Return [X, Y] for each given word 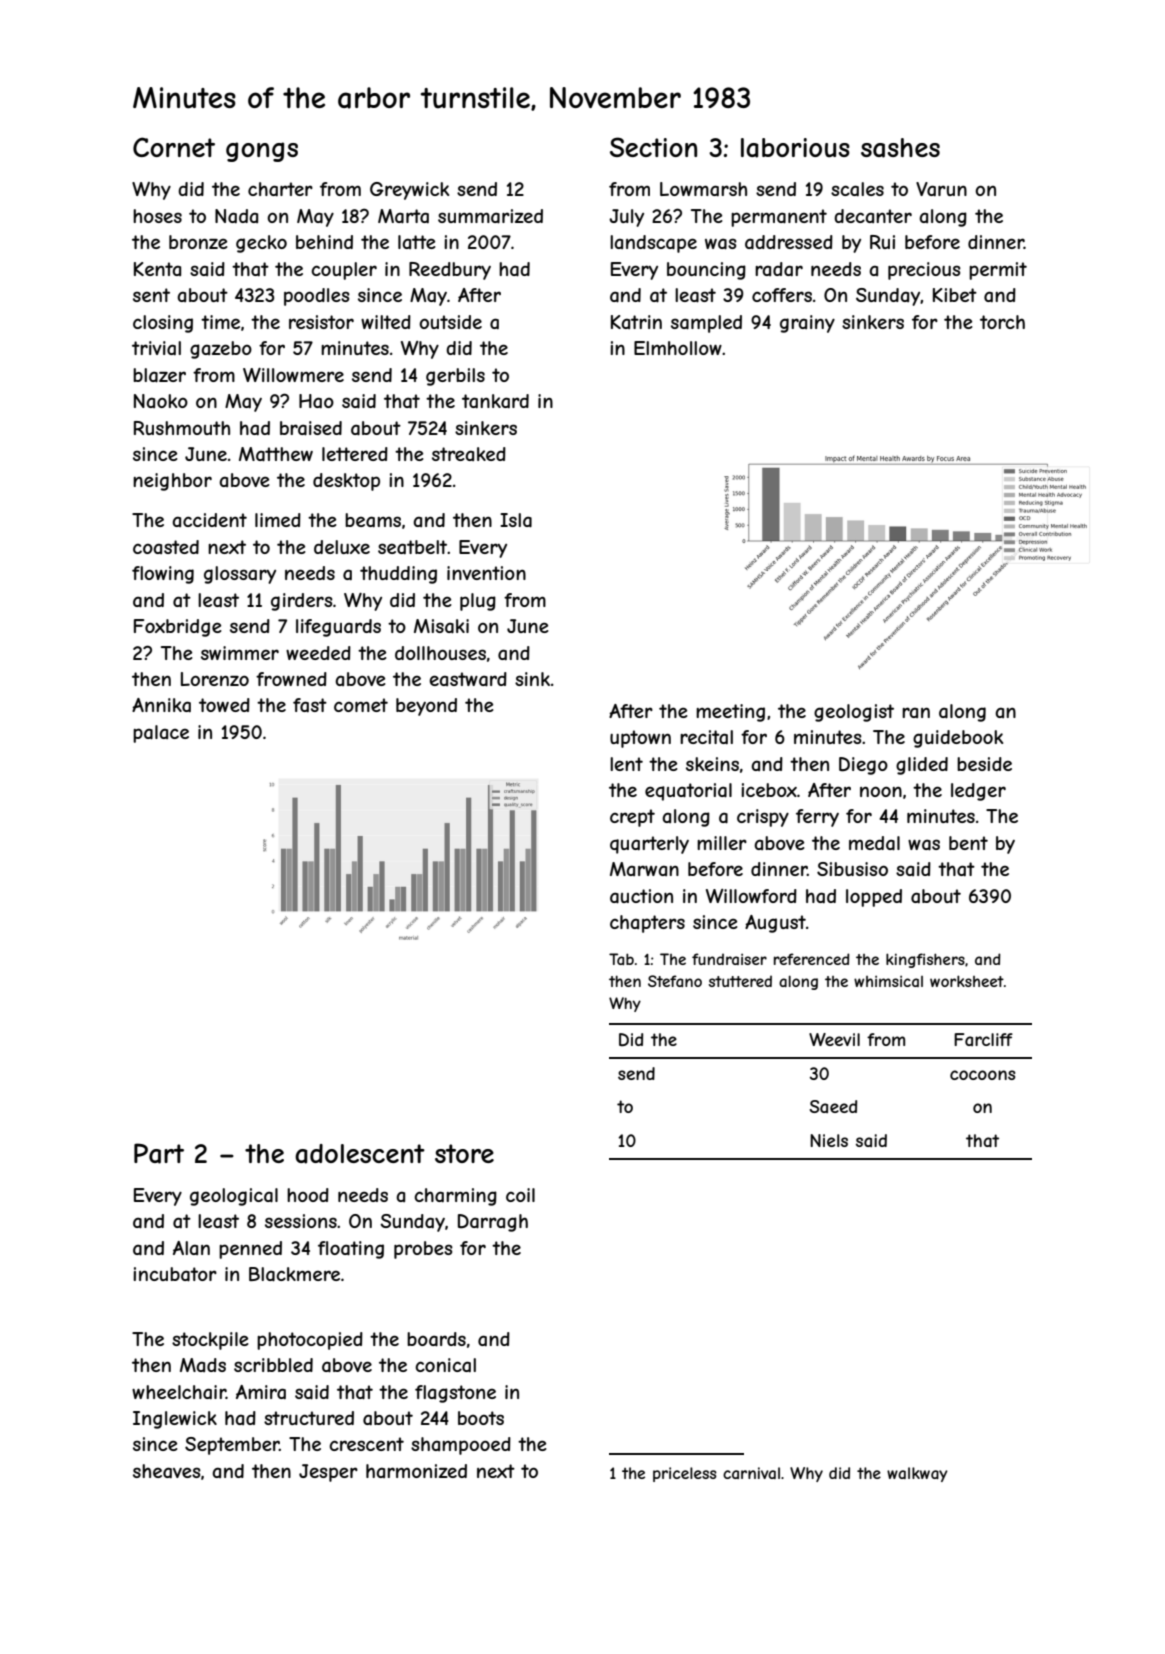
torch [1002, 322]
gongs [262, 152]
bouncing [706, 271]
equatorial [688, 792]
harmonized [416, 1471]
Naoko [161, 401]
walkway [917, 1474]
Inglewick [175, 1420]
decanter [873, 216]
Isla [516, 520]
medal [874, 843]
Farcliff [983, 1039]
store [464, 1153]
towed [224, 705]
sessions [301, 1221]
